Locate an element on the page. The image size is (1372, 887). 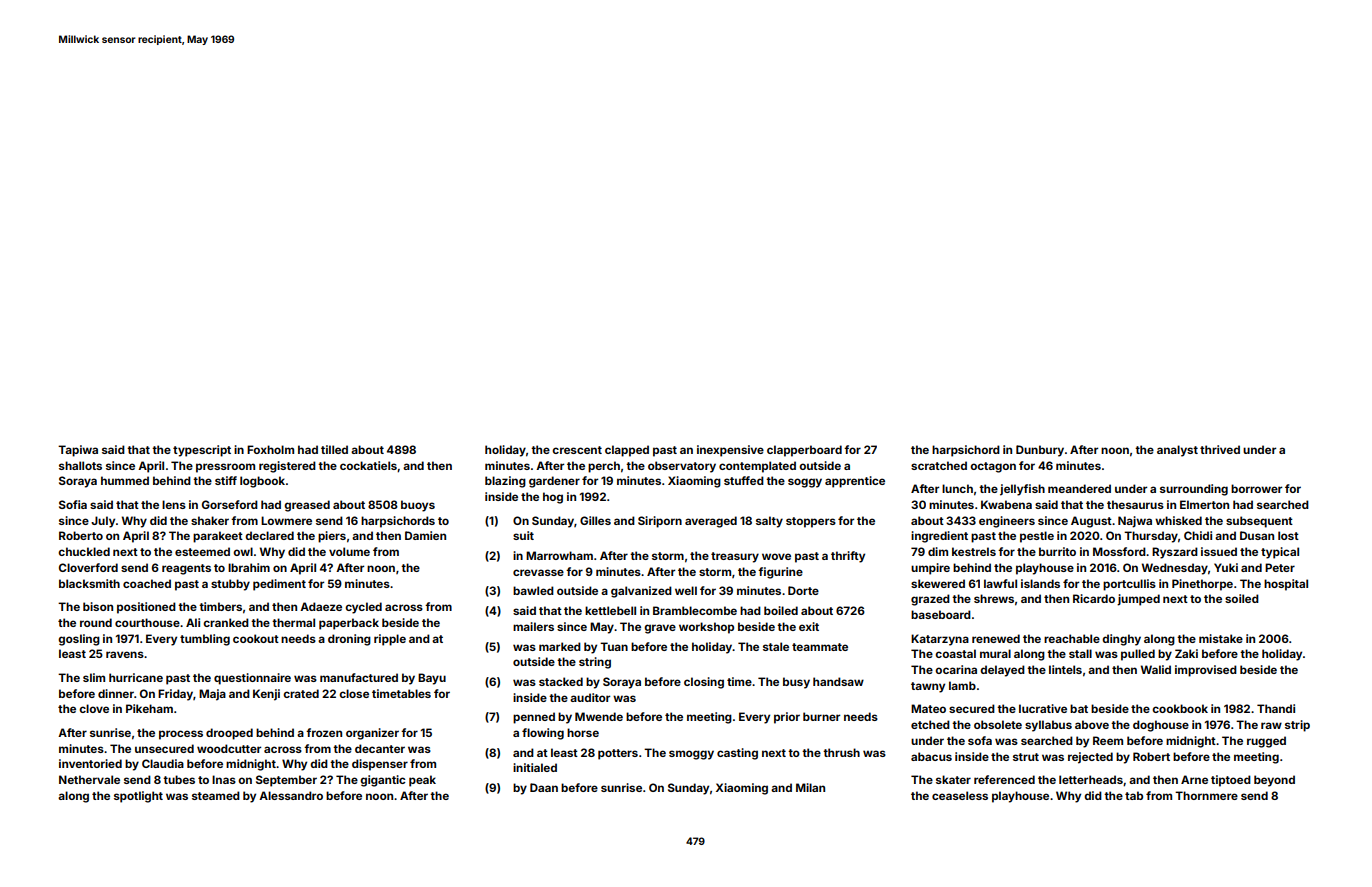
thesaurus is located at coordinates (1135, 504).
